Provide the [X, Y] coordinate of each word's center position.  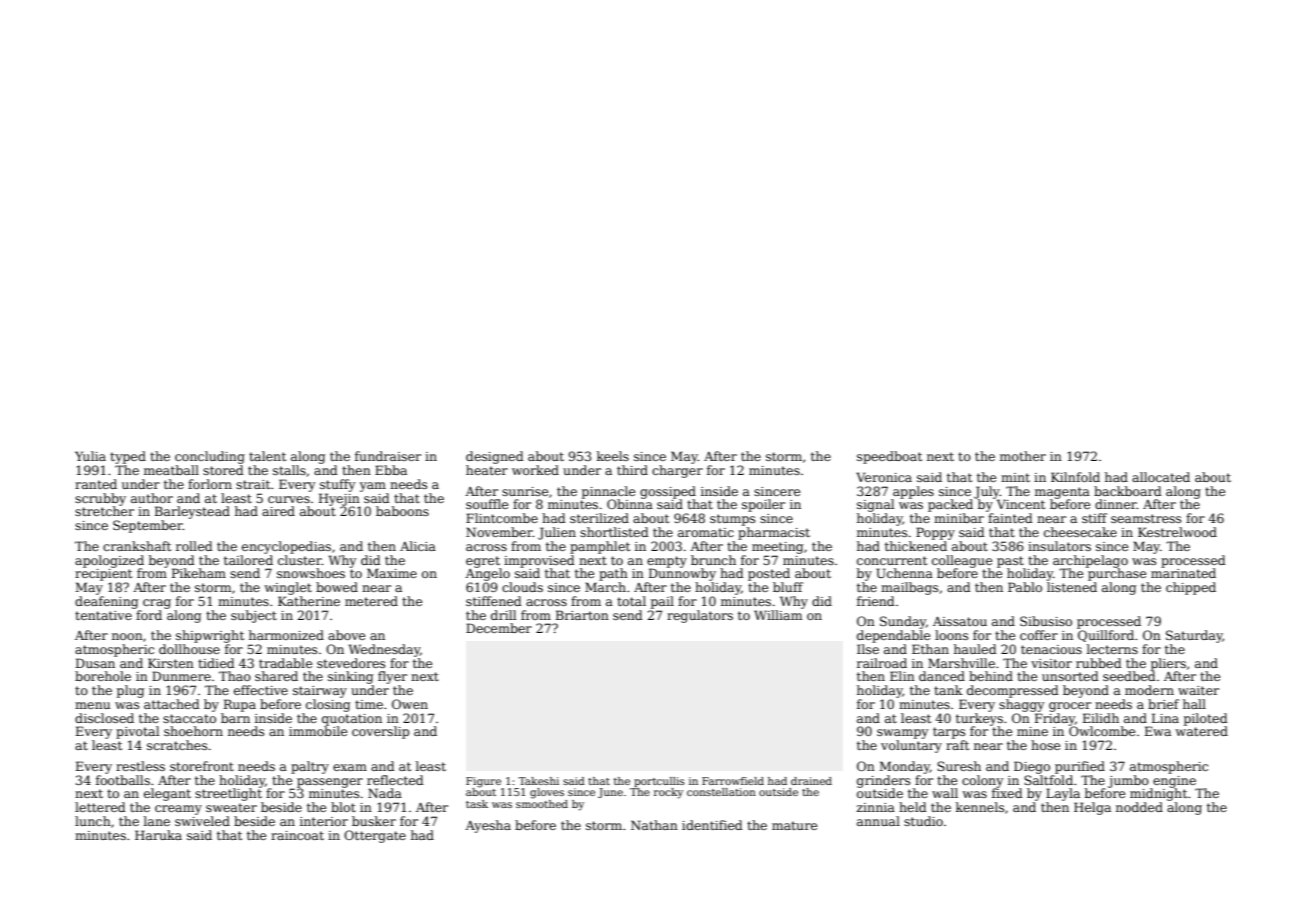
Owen [410, 704]
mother [1023, 456]
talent [267, 456]
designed [495, 457]
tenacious [1051, 649]
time [369, 704]
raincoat [297, 835]
